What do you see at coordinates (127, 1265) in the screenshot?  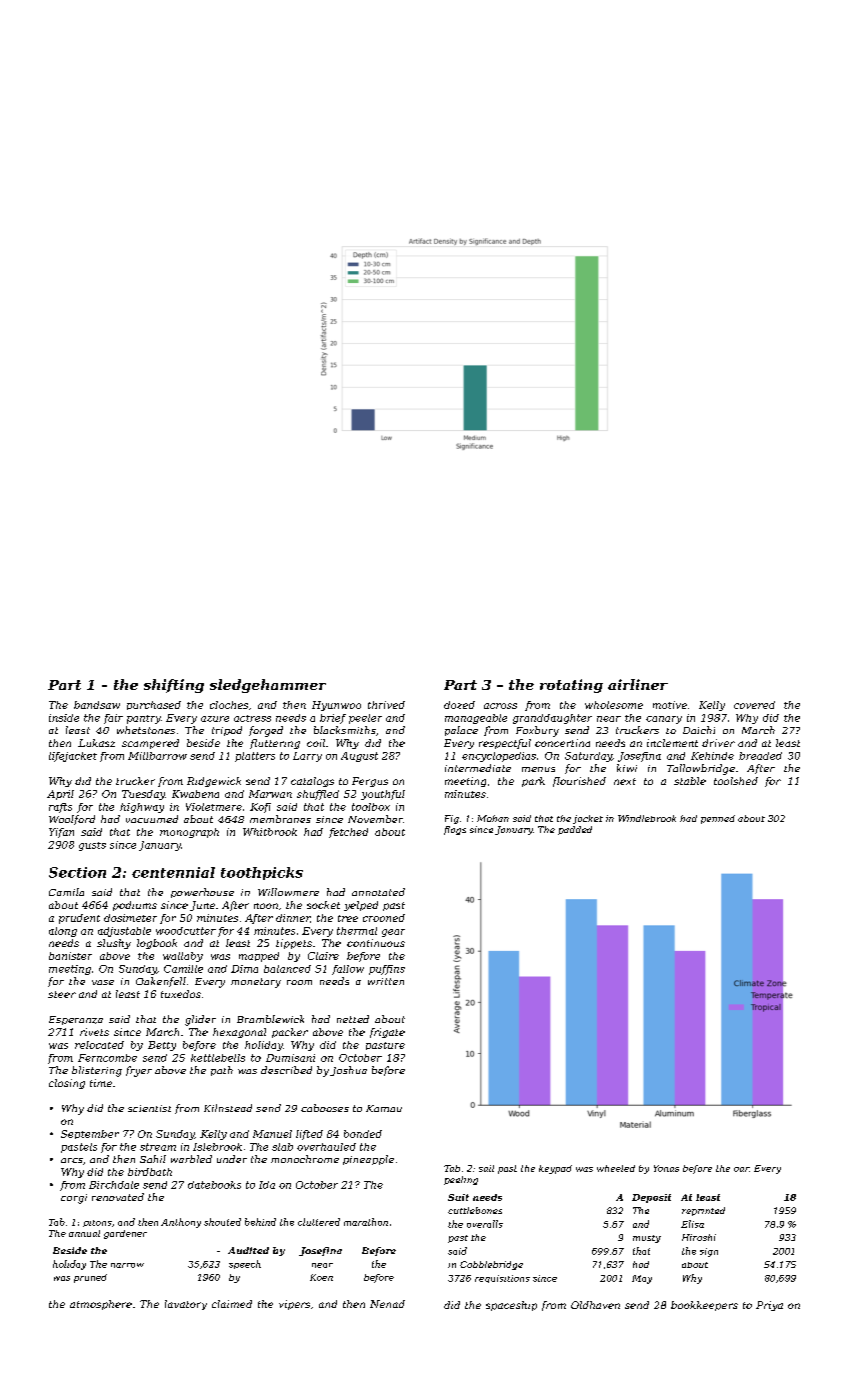 I see `narrow` at bounding box center [127, 1265].
